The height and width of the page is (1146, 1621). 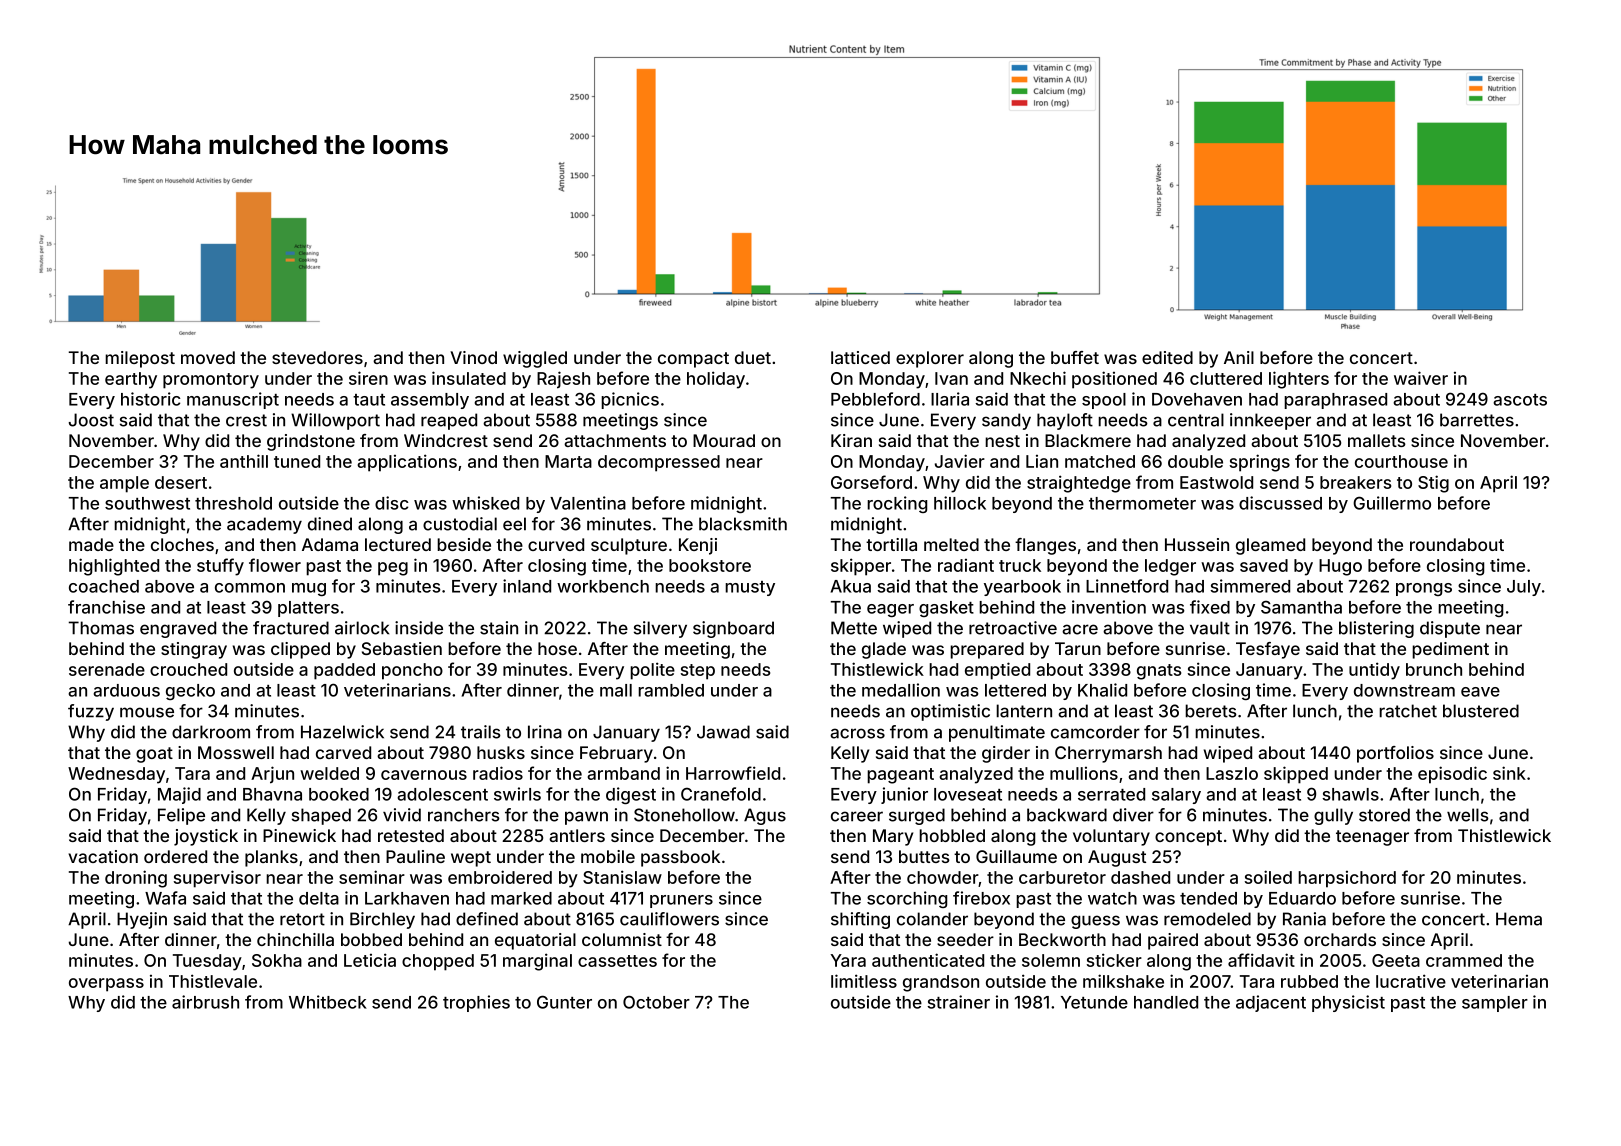 I want to click on vacation, so click(x=103, y=856).
